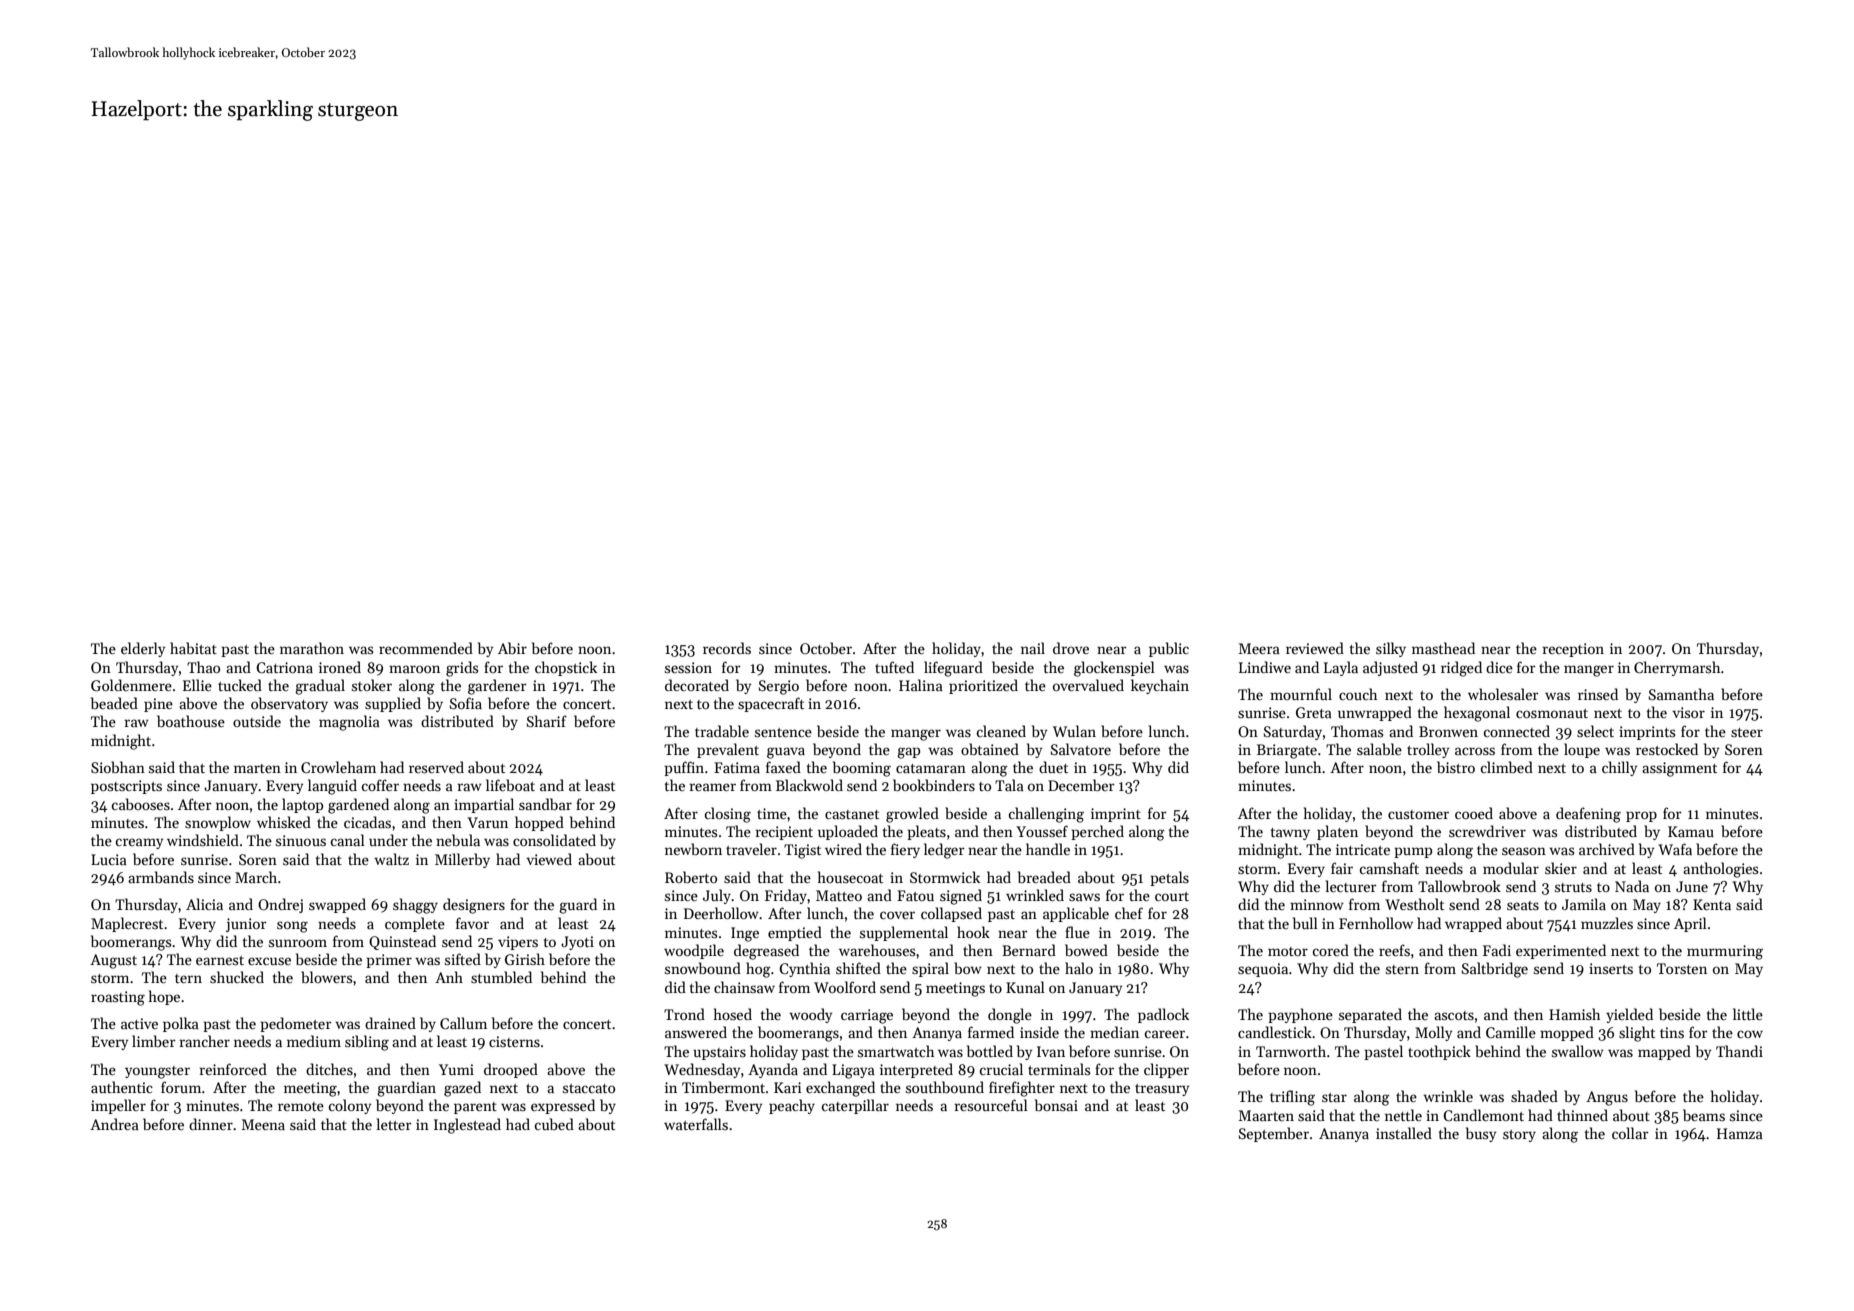 The image size is (1854, 1311). What do you see at coordinates (436, 767) in the document?
I see `reserved` at bounding box center [436, 767].
